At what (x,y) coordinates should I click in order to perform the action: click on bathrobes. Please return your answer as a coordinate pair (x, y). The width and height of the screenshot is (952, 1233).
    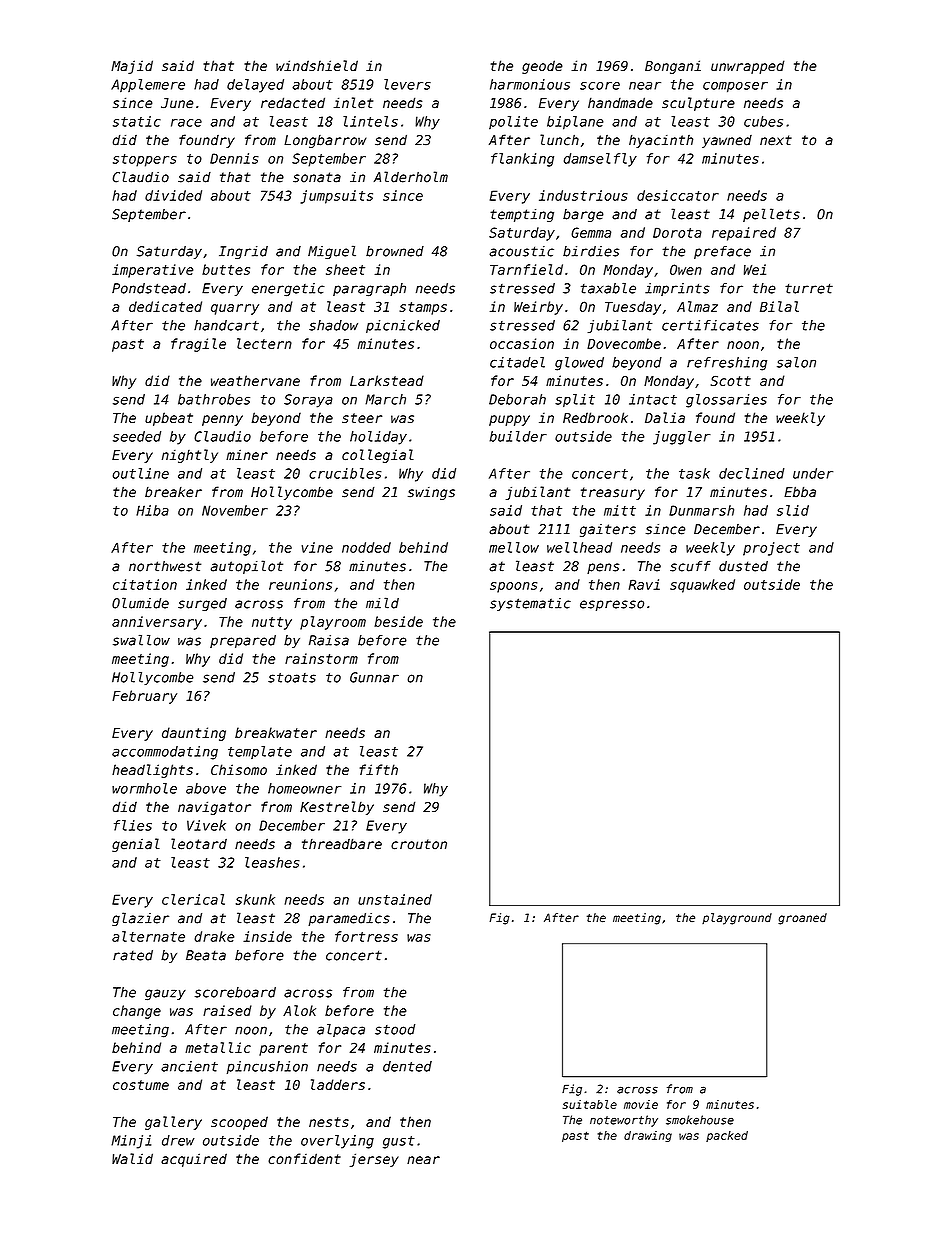
    Looking at the image, I should click on (214, 399).
